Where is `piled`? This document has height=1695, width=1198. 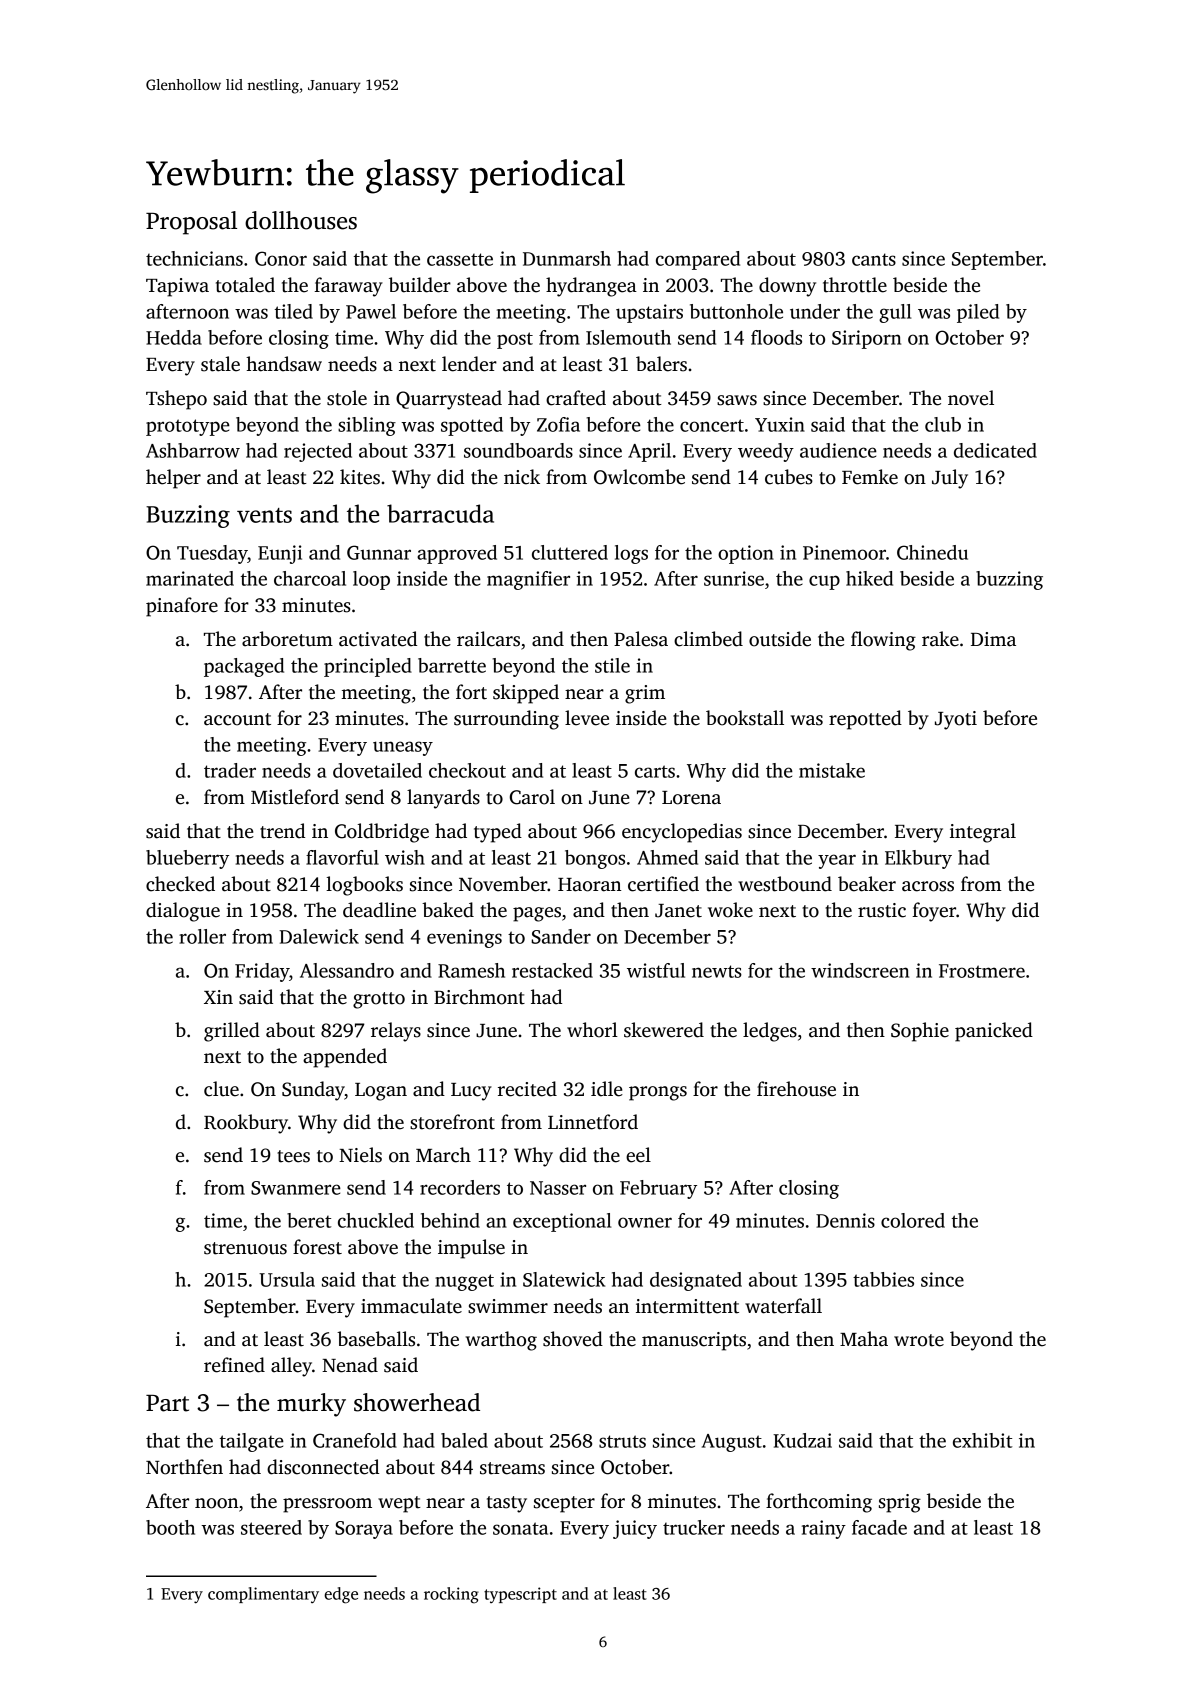 piled is located at coordinates (978, 313).
